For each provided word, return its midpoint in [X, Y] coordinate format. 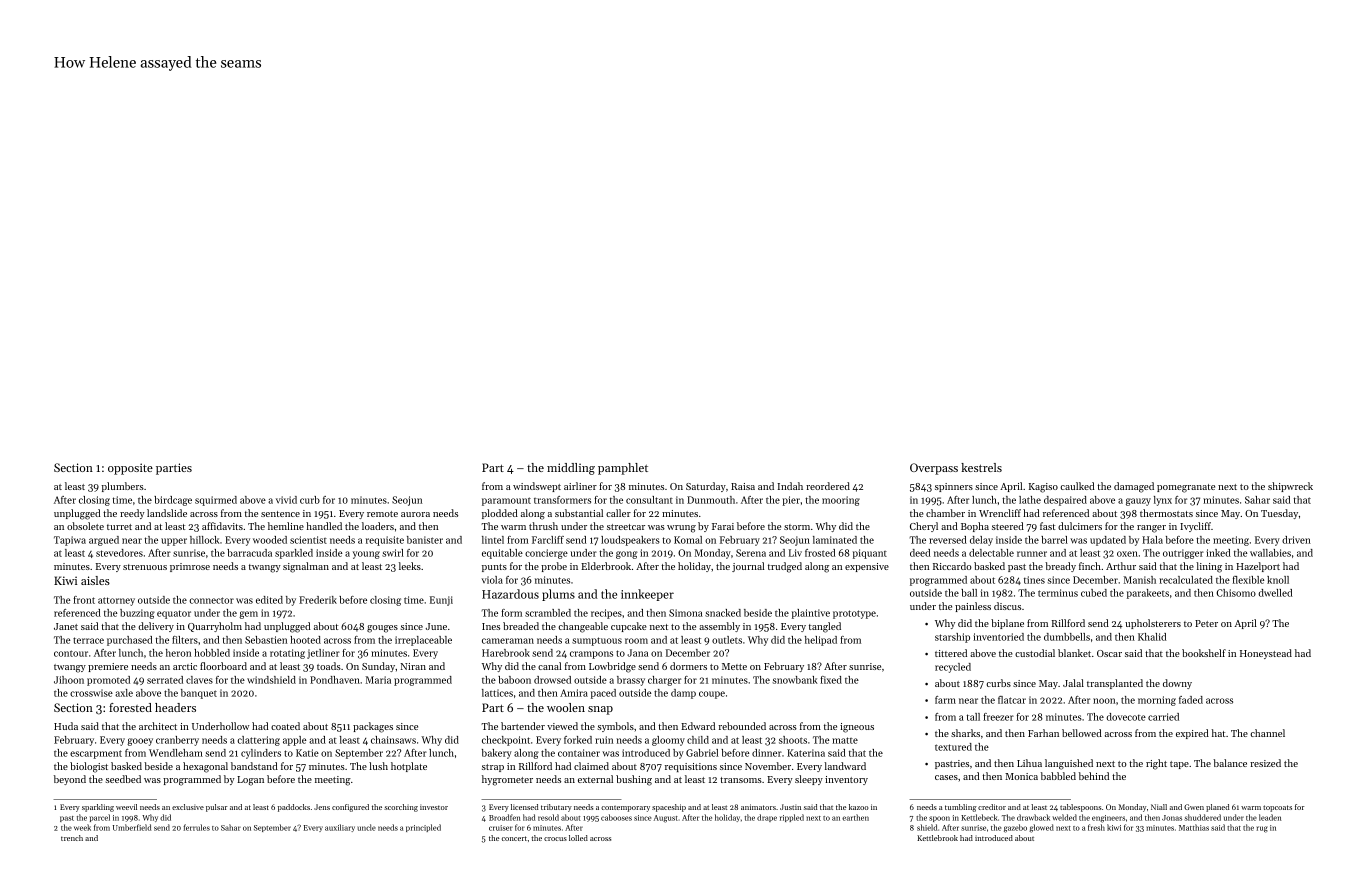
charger [664, 681]
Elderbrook [606, 566]
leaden [1270, 817]
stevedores [119, 553]
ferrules [196, 827]
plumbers [123, 487]
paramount [506, 501]
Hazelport [1258, 567]
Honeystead [1266, 654]
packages [373, 727]
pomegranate [1186, 488]
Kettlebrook [937, 838]
